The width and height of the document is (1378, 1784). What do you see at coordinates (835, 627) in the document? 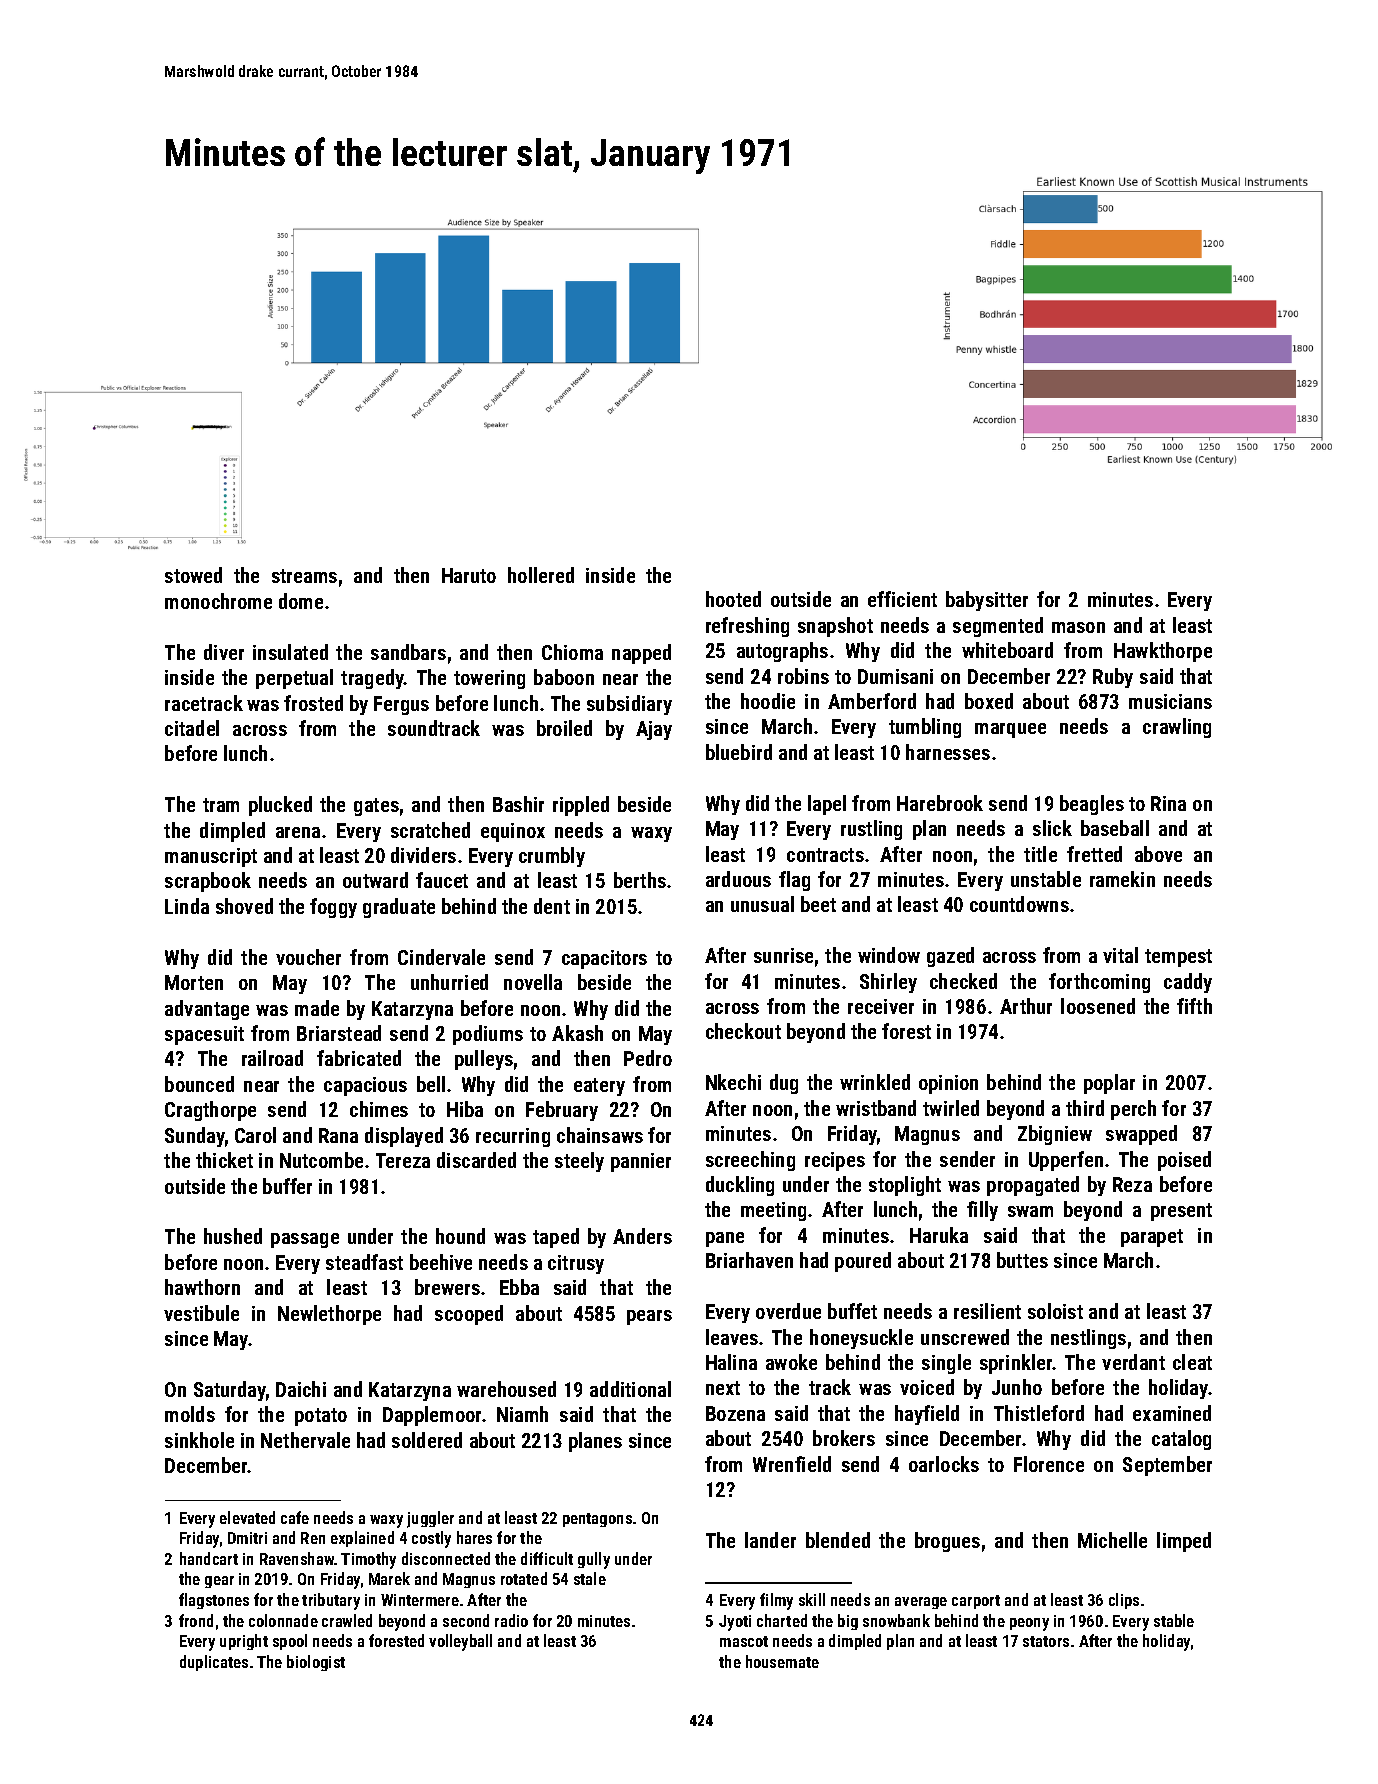
I see `snapshot` at bounding box center [835, 627].
